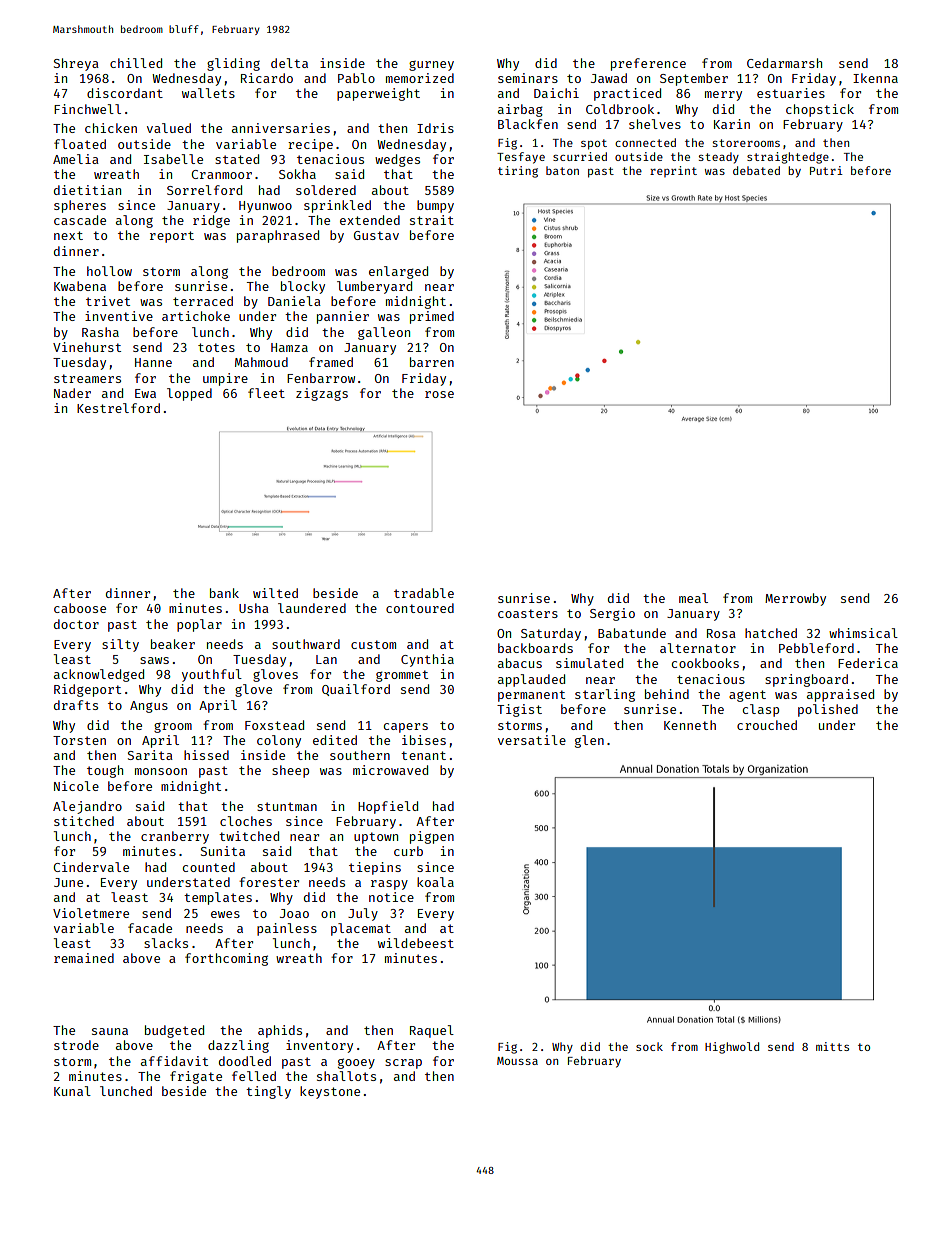  I want to click on chicken, so click(111, 128).
